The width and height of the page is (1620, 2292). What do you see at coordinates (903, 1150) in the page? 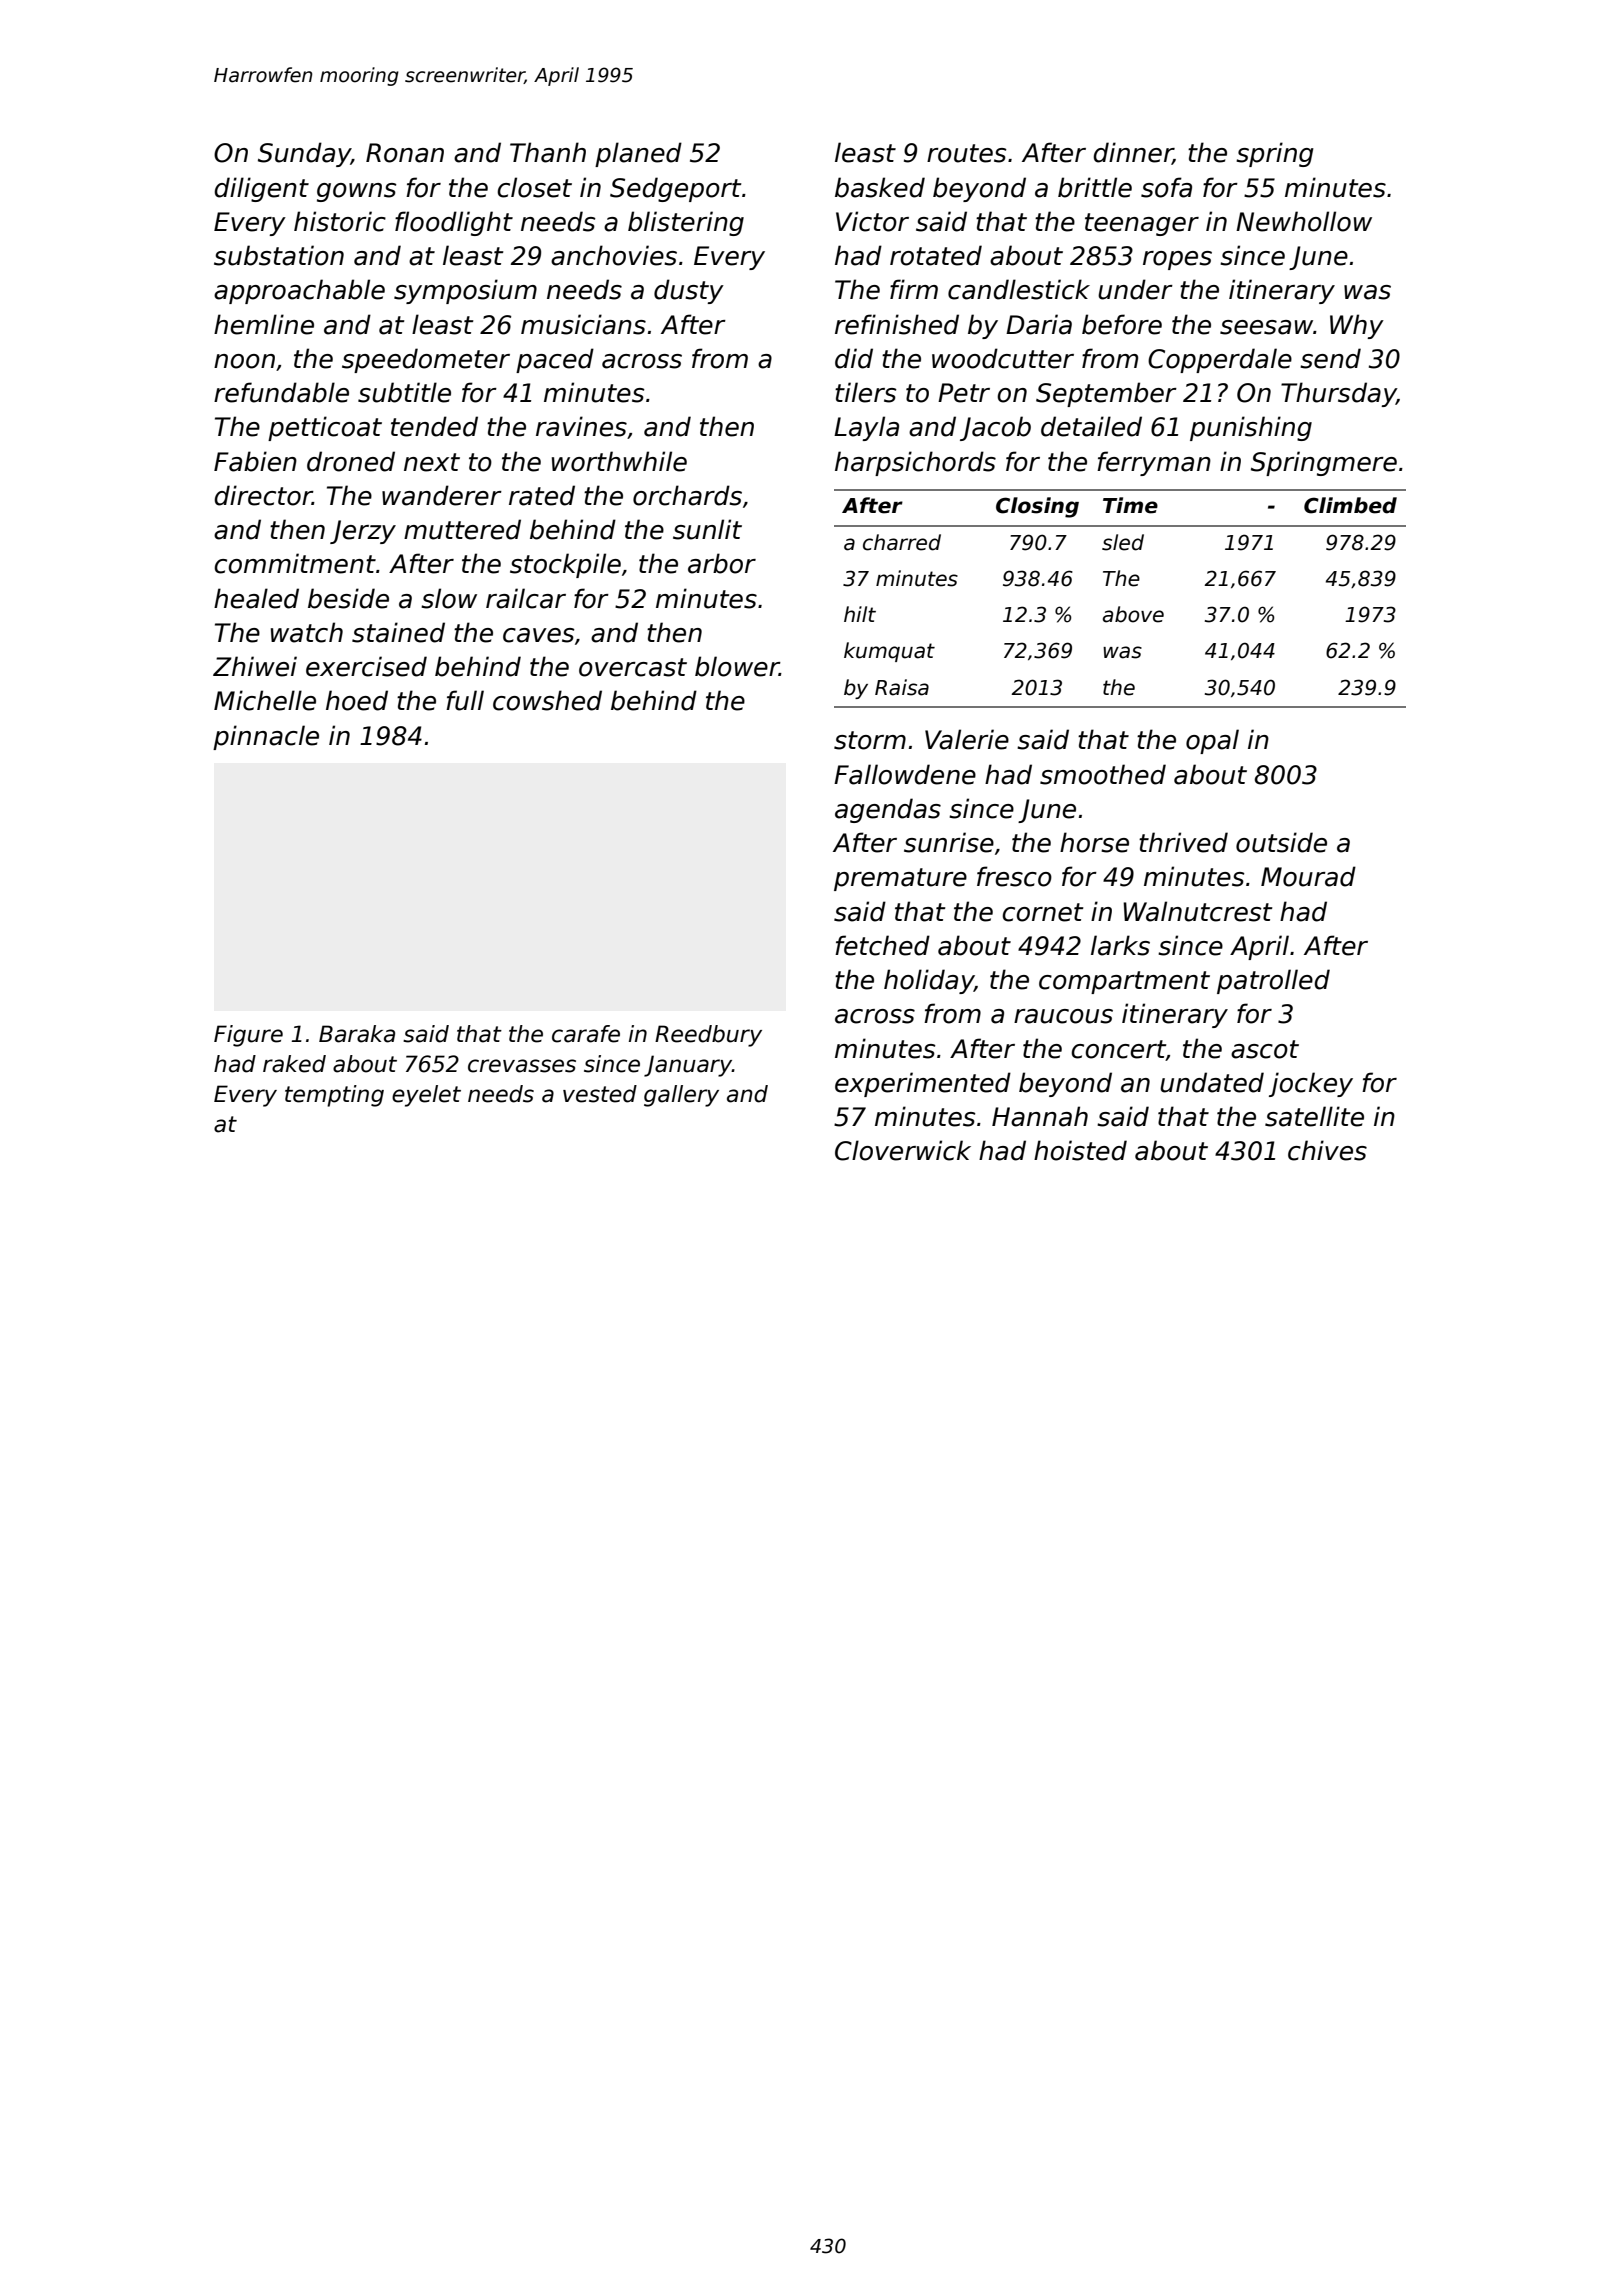
I see `Cloverwick` at bounding box center [903, 1150].
